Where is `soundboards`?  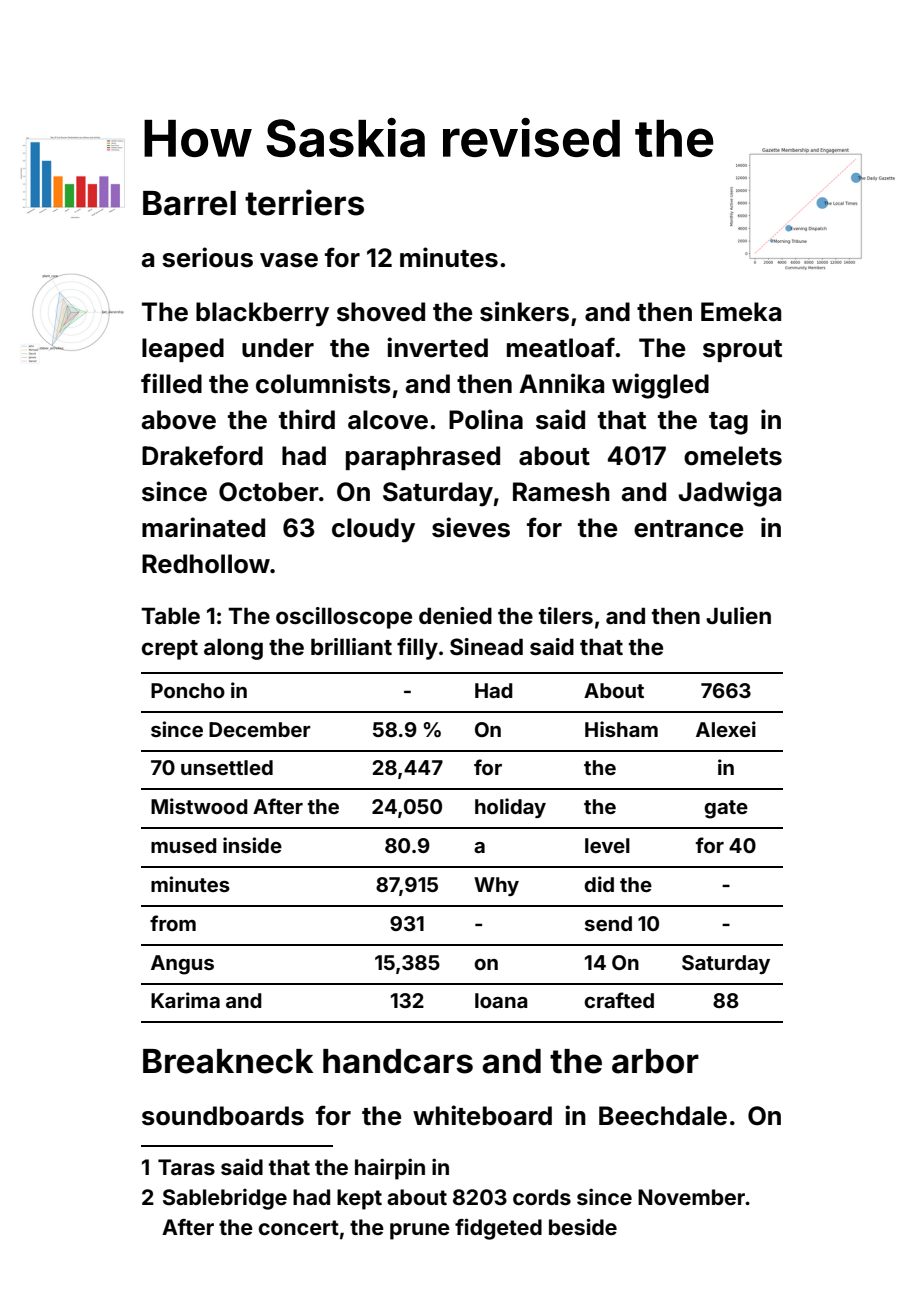 soundboards is located at coordinates (223, 1116).
